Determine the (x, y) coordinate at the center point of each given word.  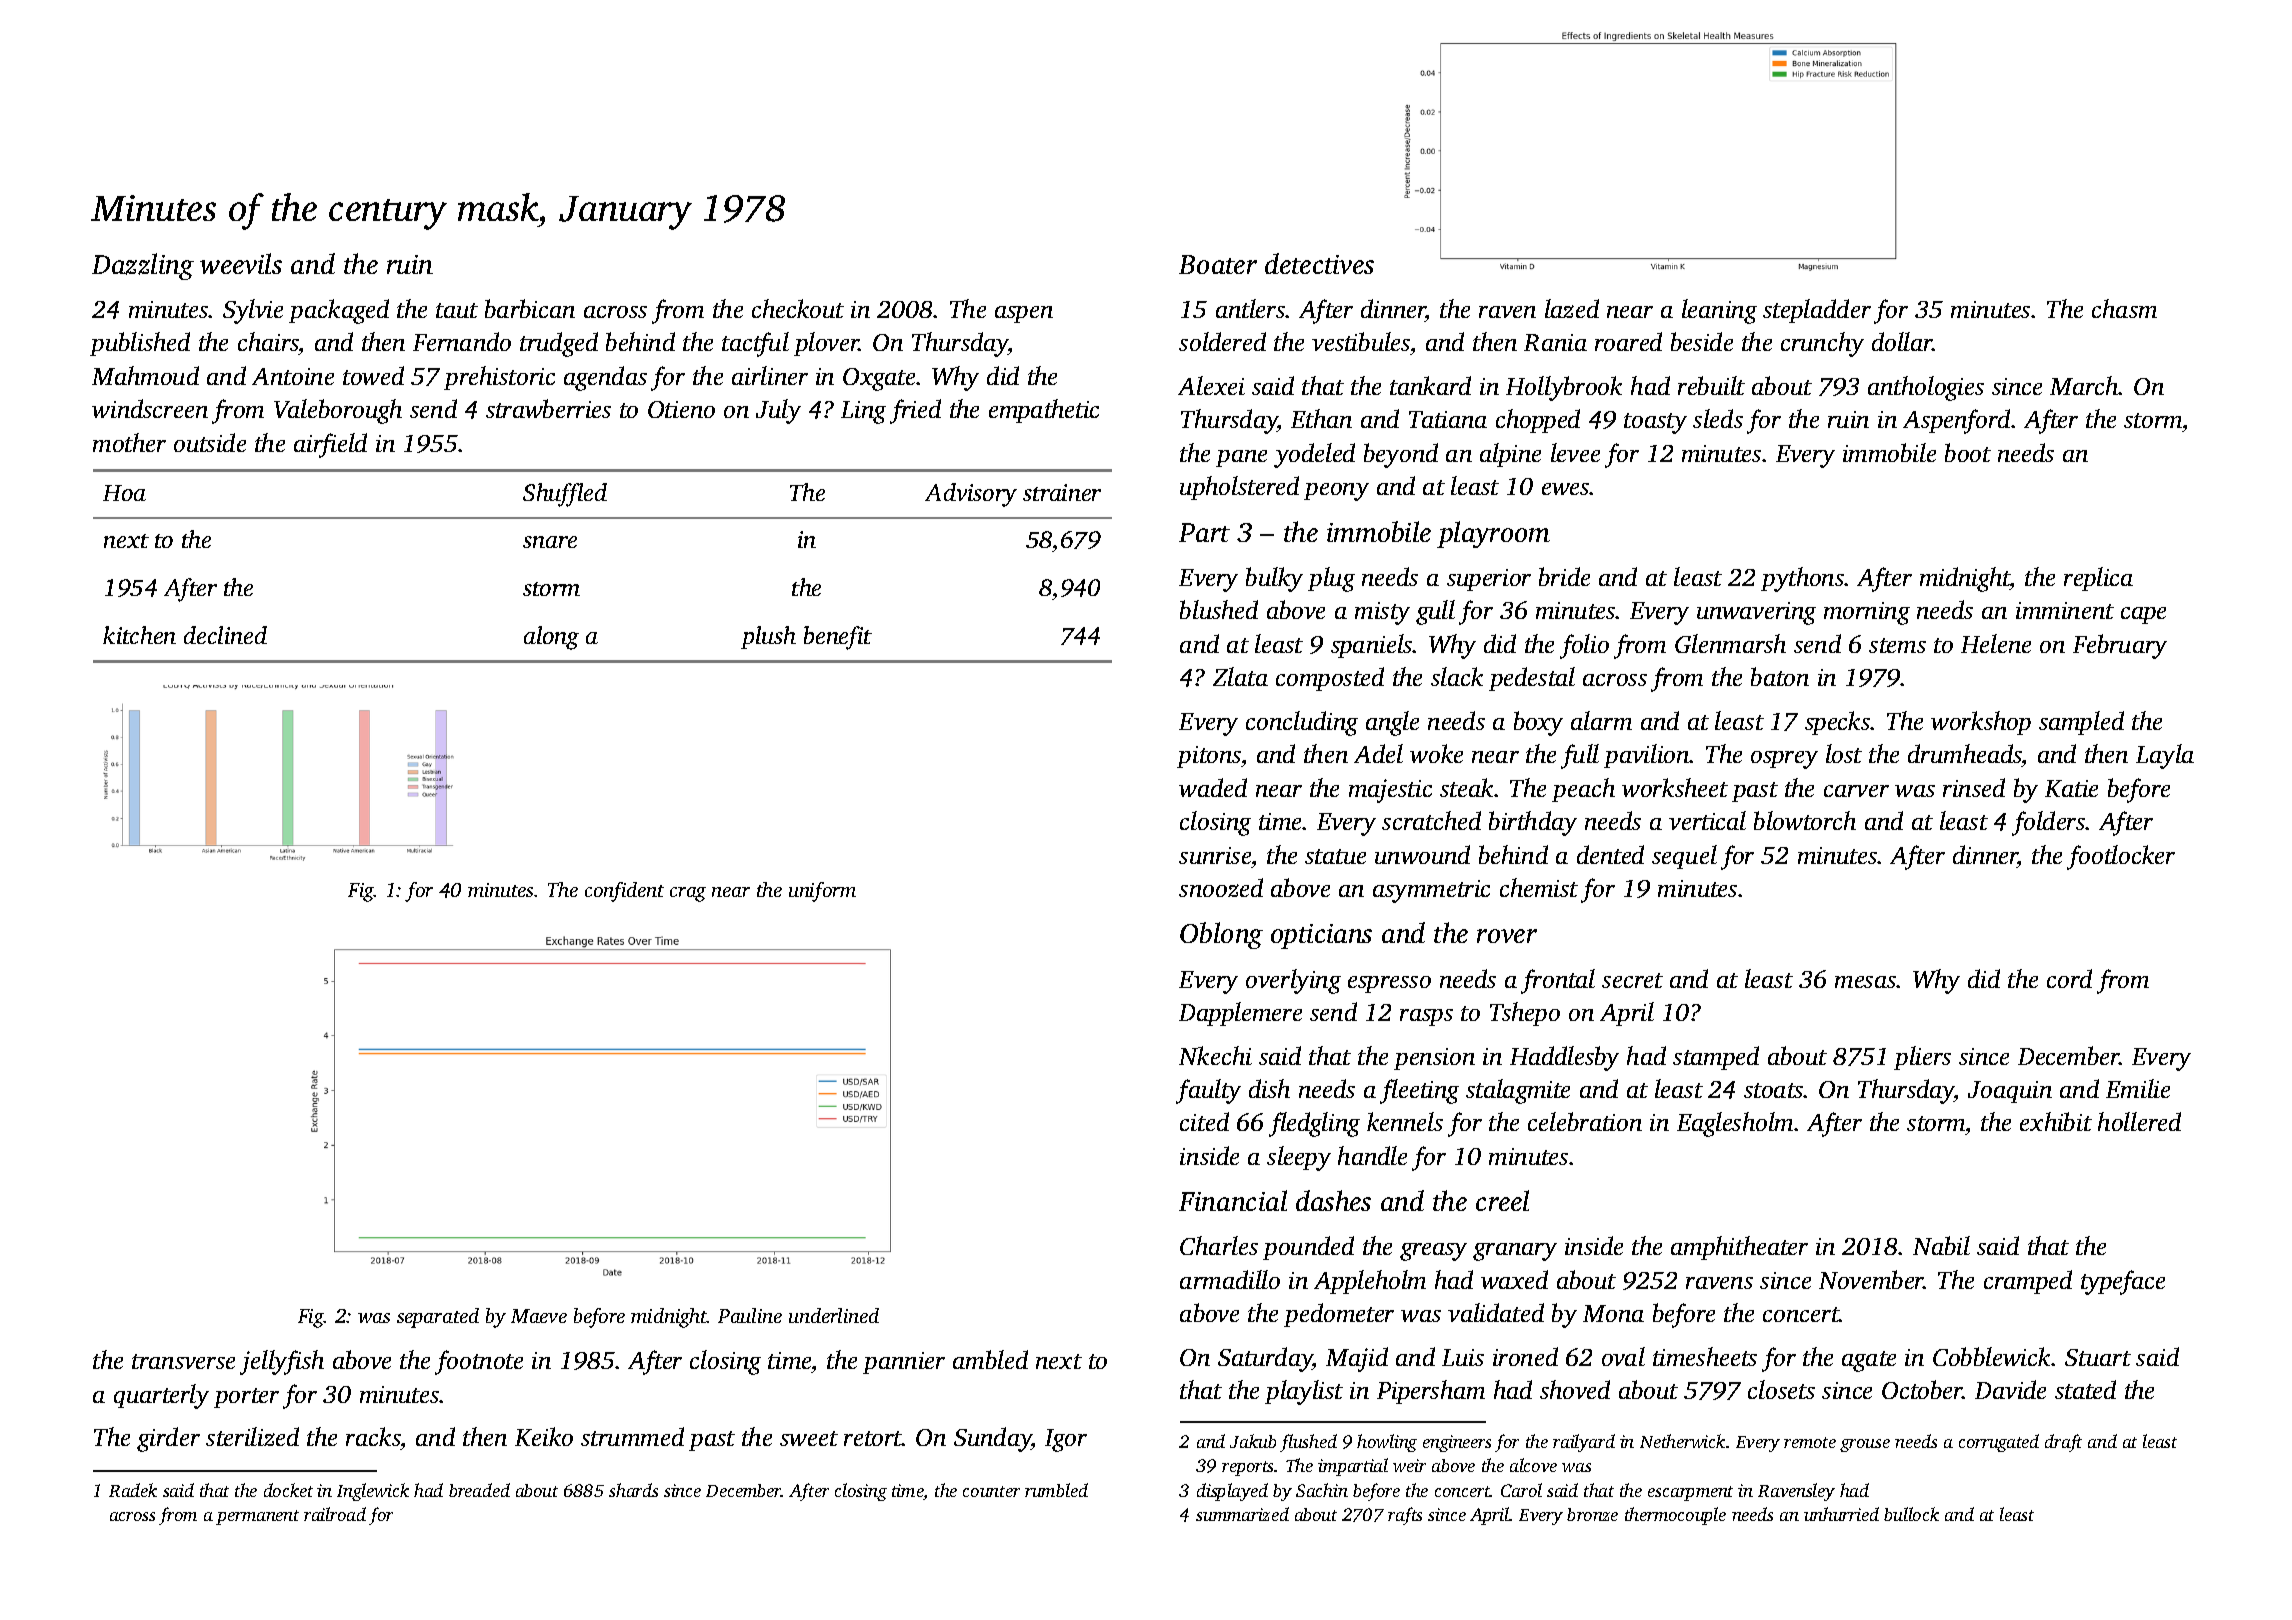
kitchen (139, 635)
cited (1204, 1121)
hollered (2139, 1121)
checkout (798, 308)
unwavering (1756, 613)
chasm (2124, 308)
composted (1330, 679)
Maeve (539, 1316)
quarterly (161, 1396)
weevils (241, 263)
